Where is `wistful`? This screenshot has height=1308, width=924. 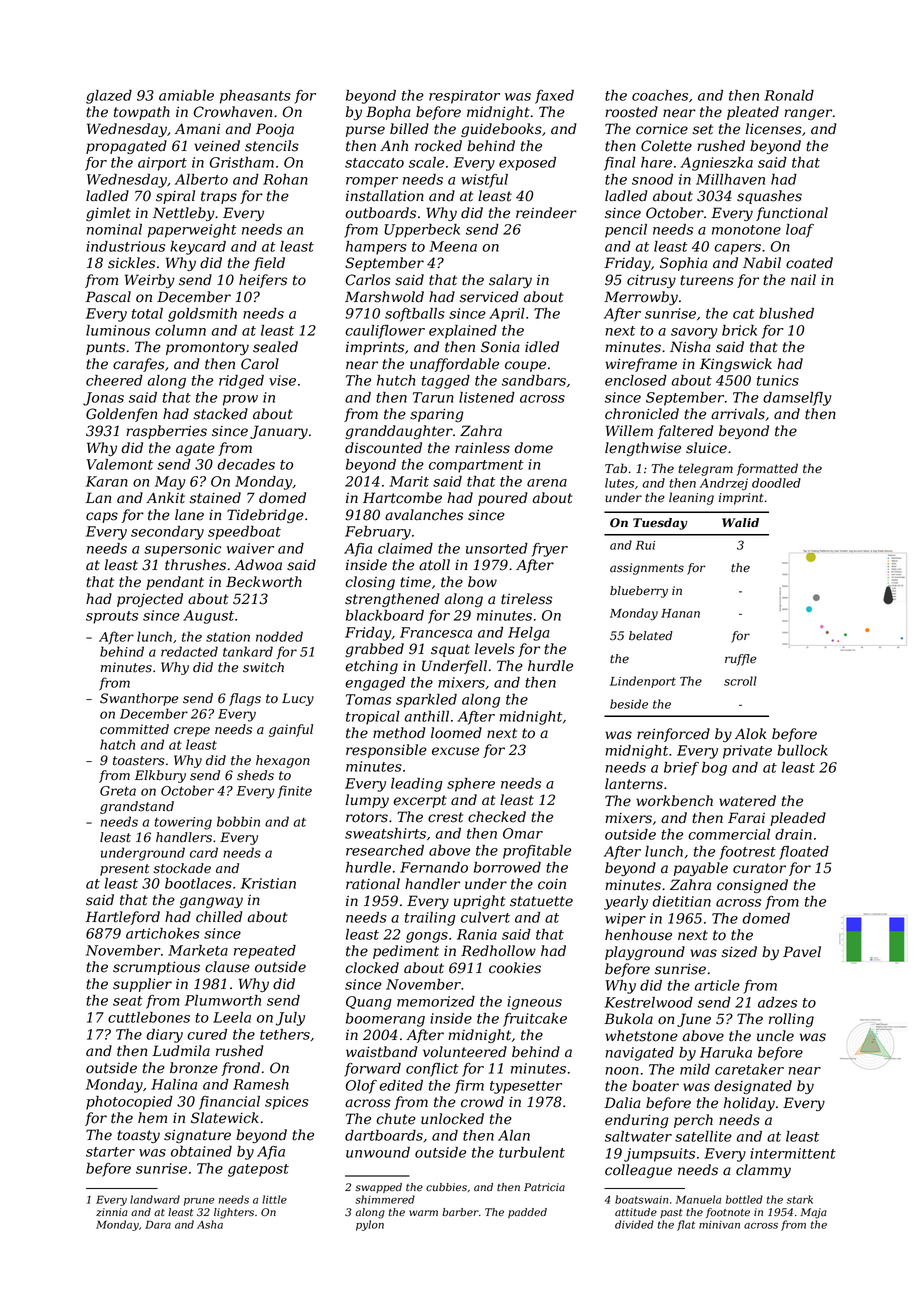
wistful is located at coordinates (484, 181).
